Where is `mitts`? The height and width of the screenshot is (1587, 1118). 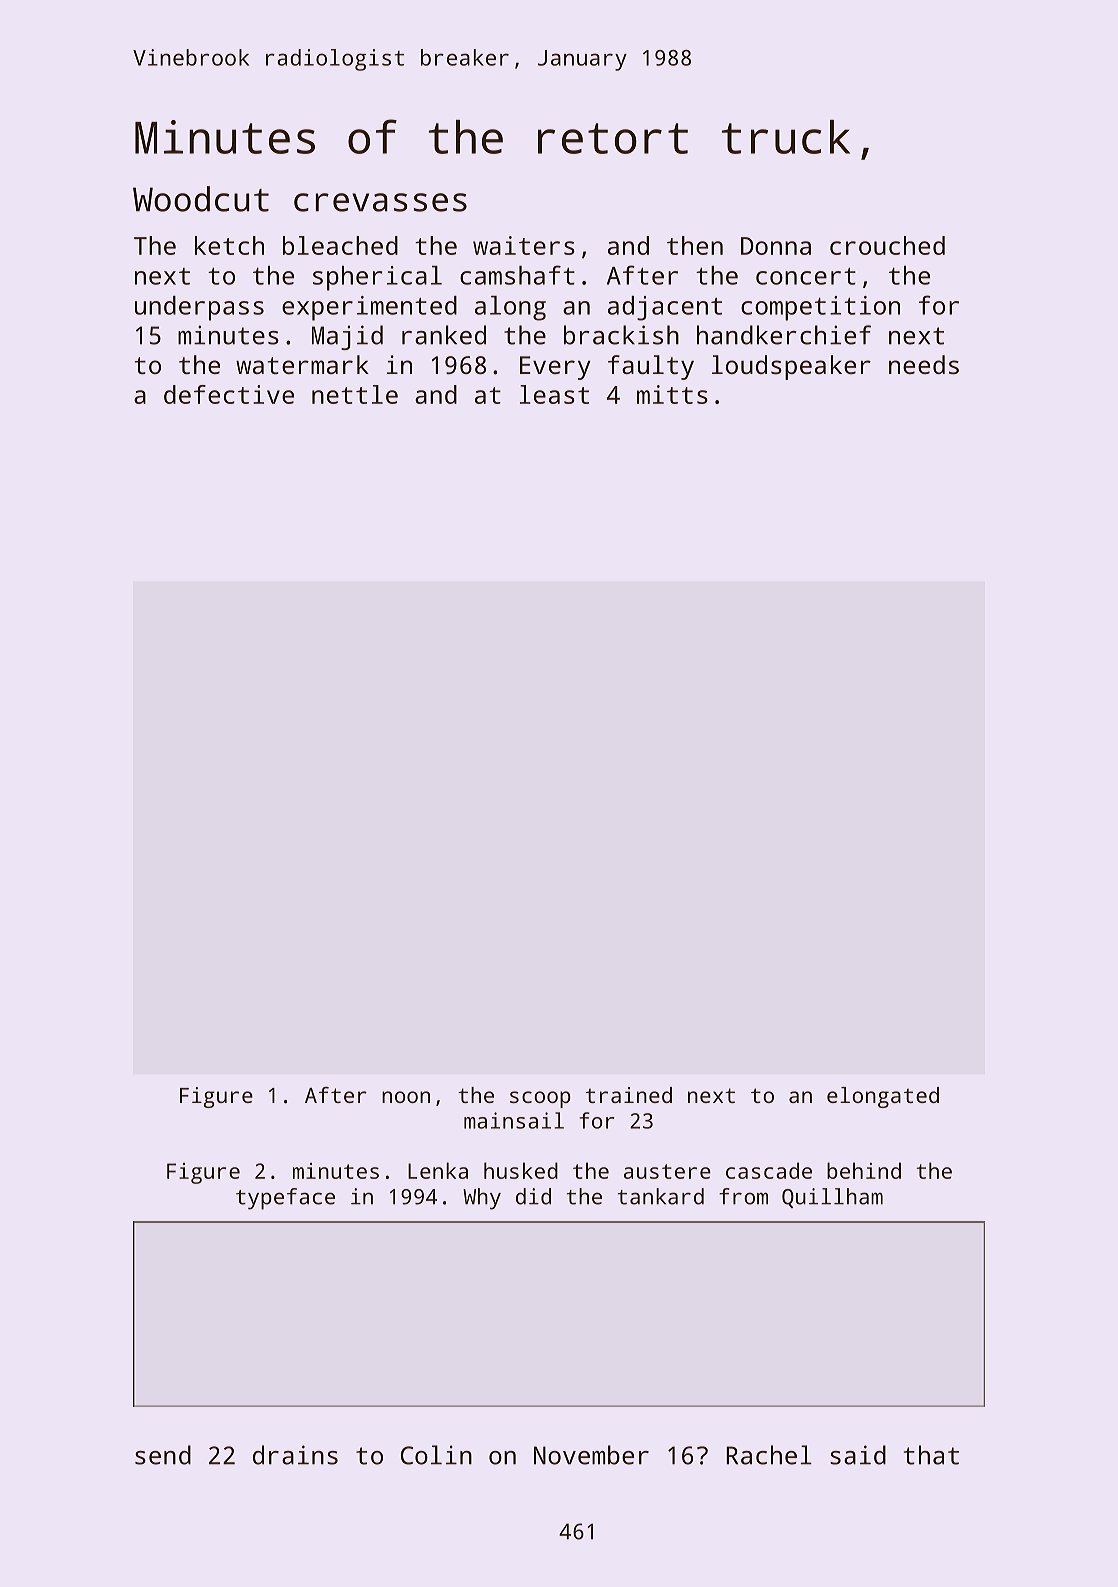
mitts is located at coordinates (672, 394).
